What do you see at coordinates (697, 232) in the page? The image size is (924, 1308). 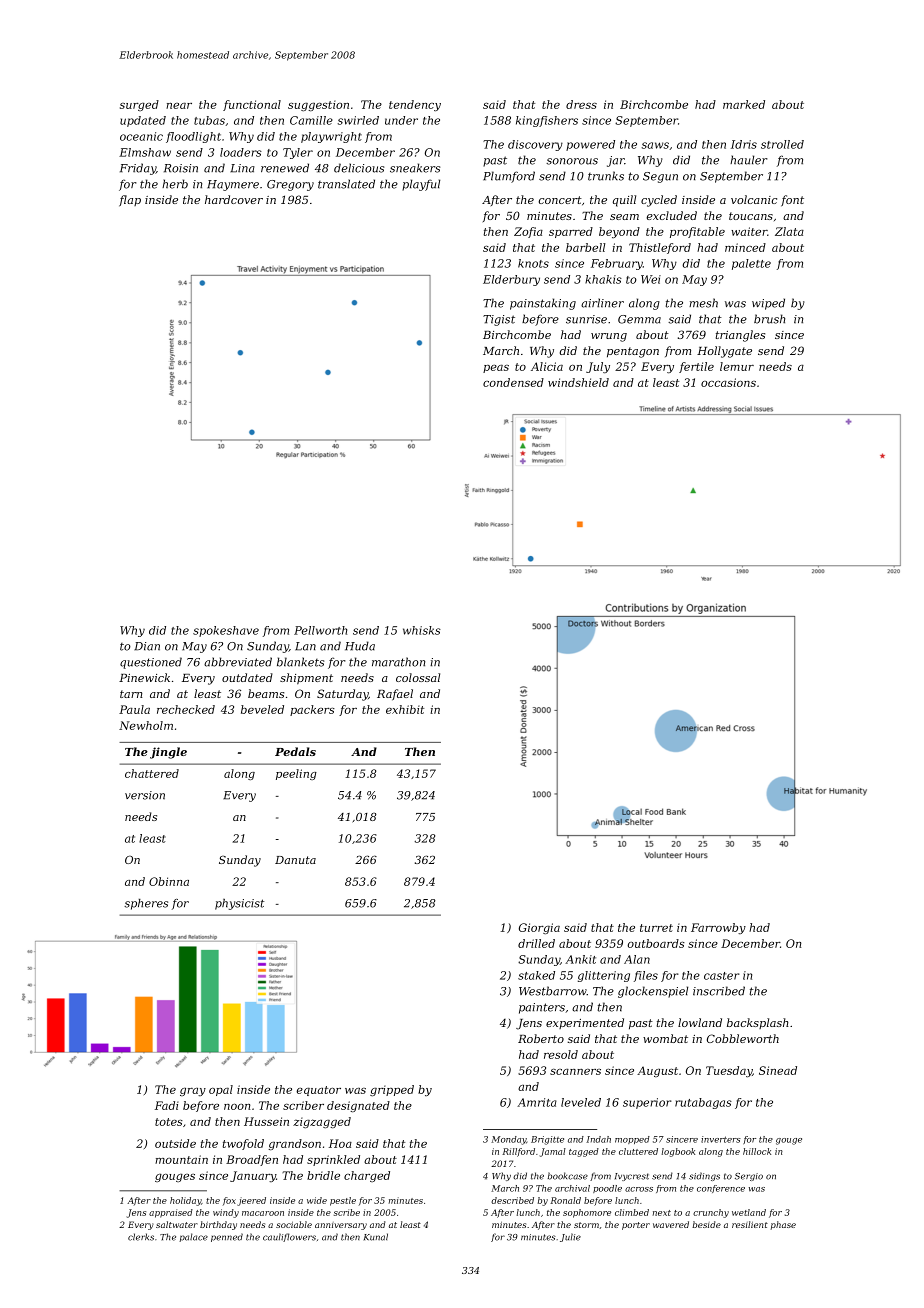 I see `profitable` at bounding box center [697, 232].
